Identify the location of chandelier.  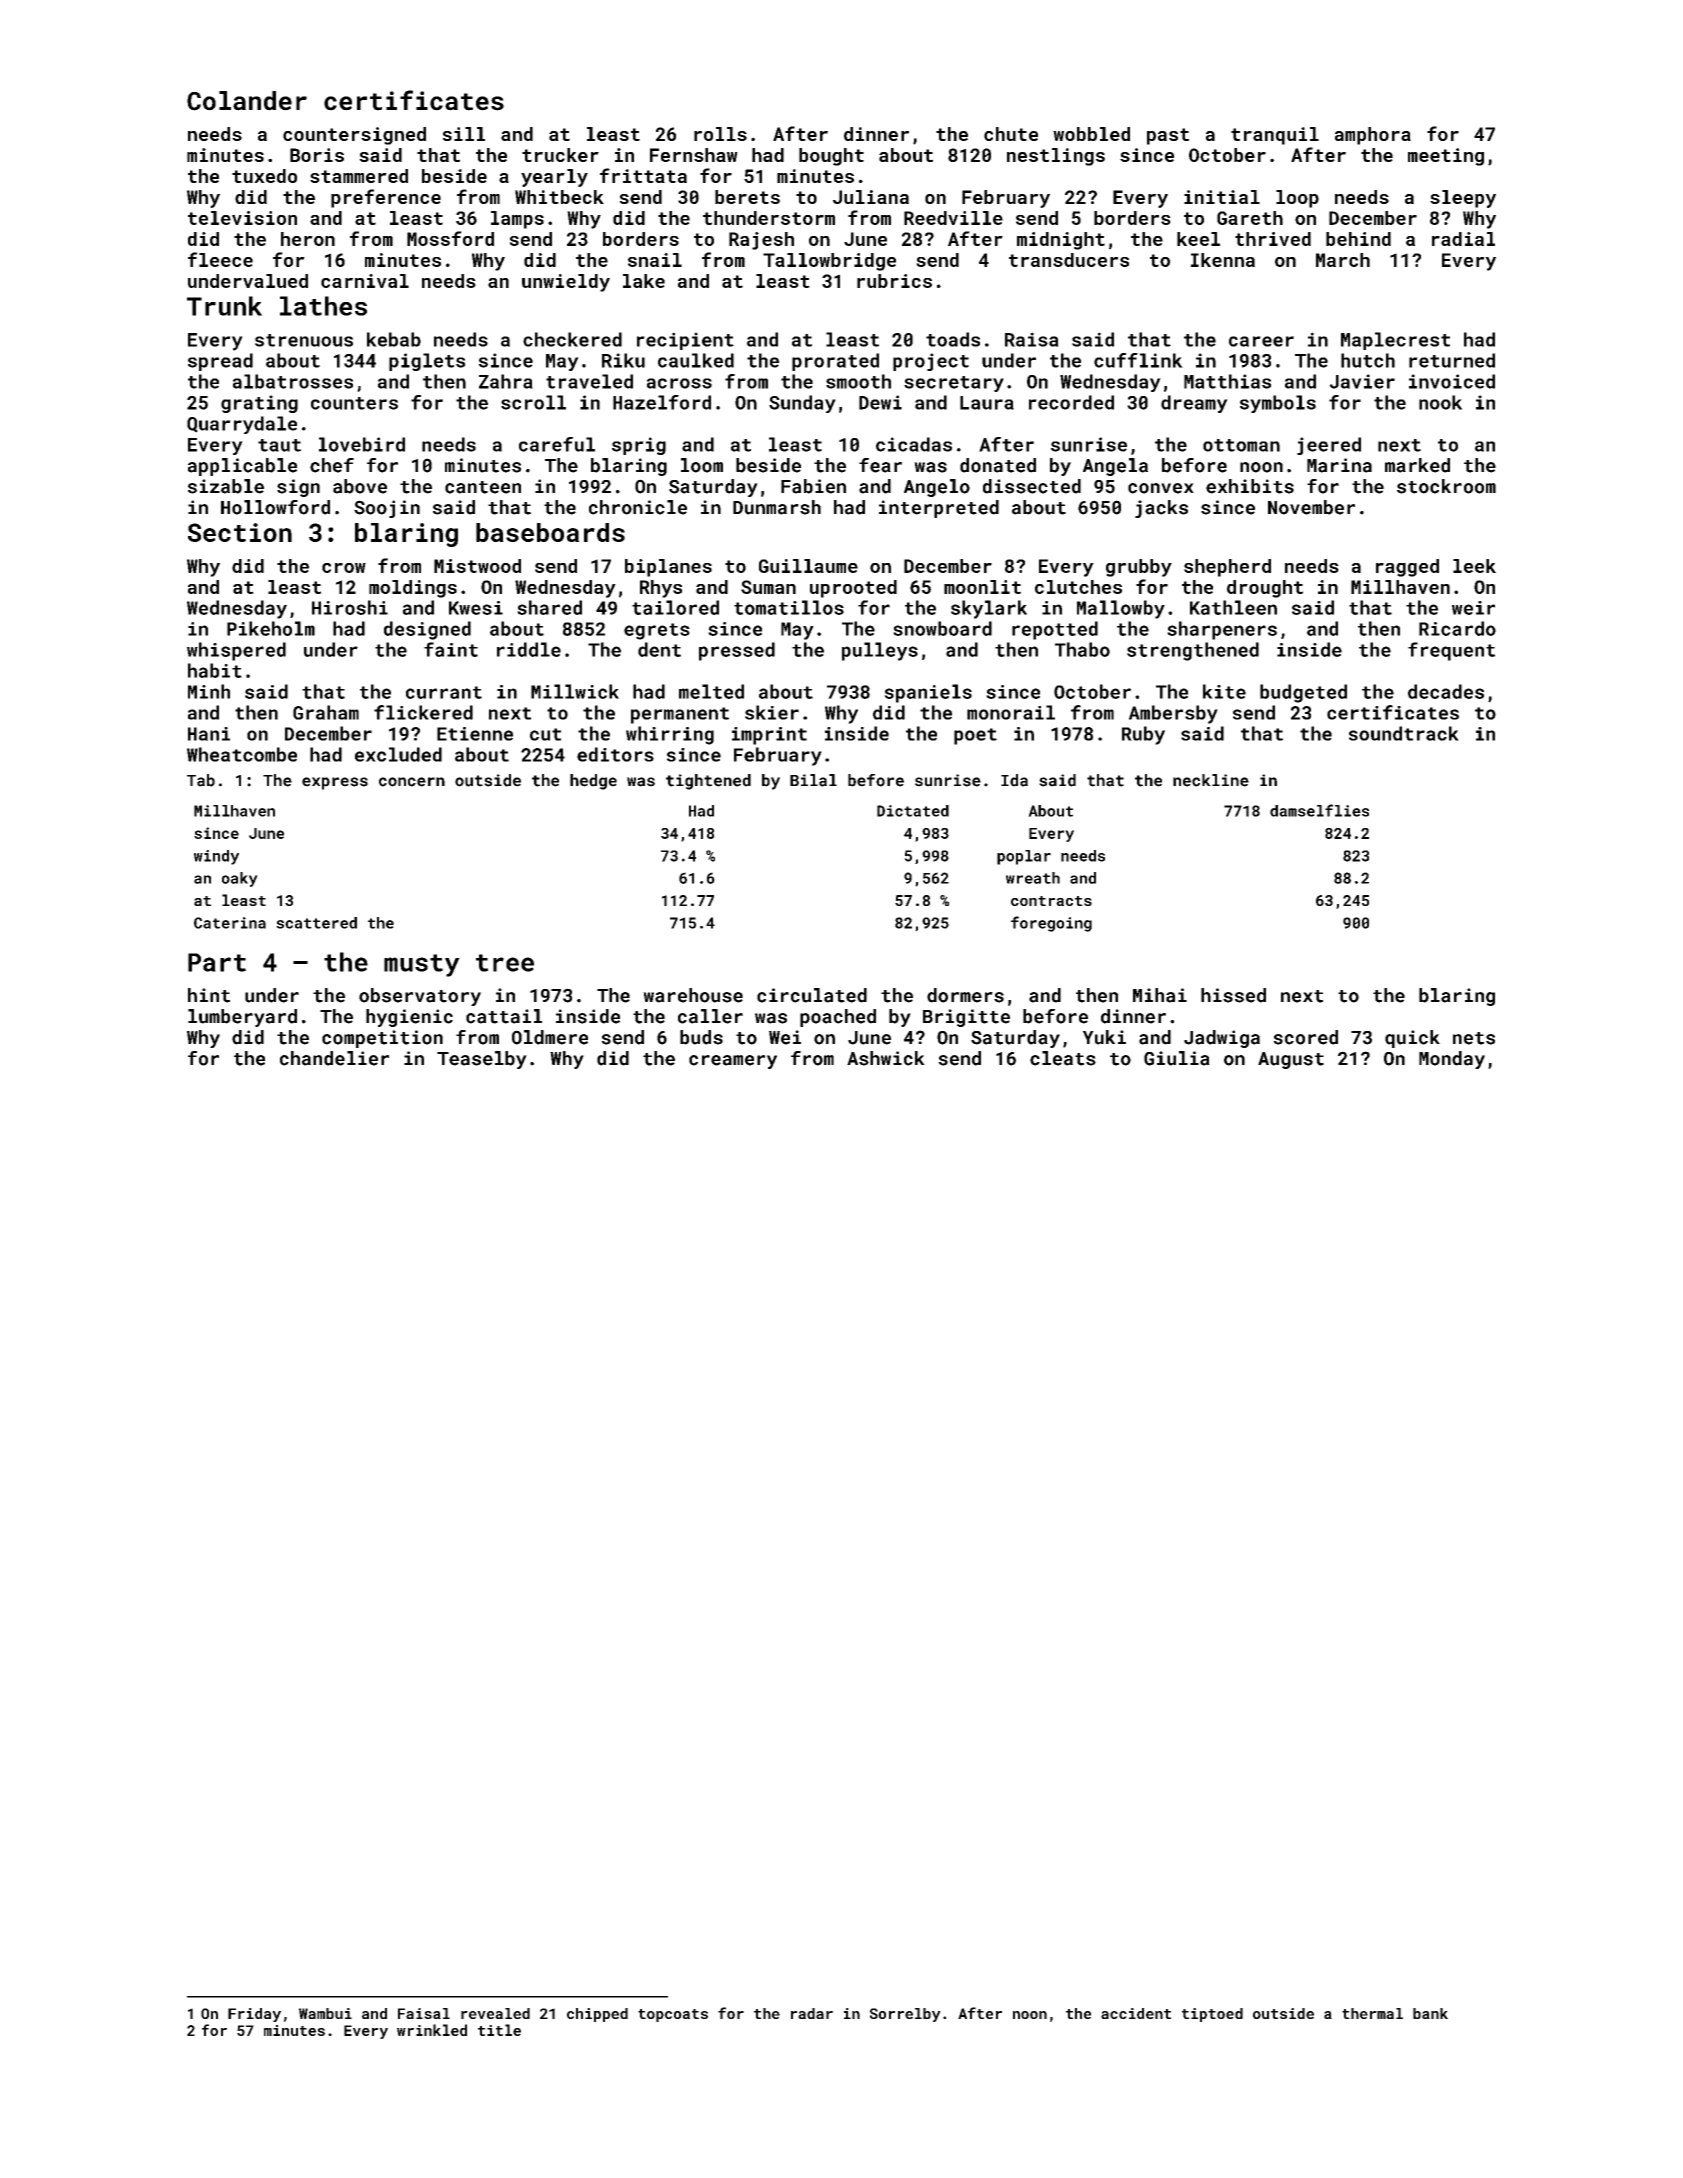
(334, 1058).
